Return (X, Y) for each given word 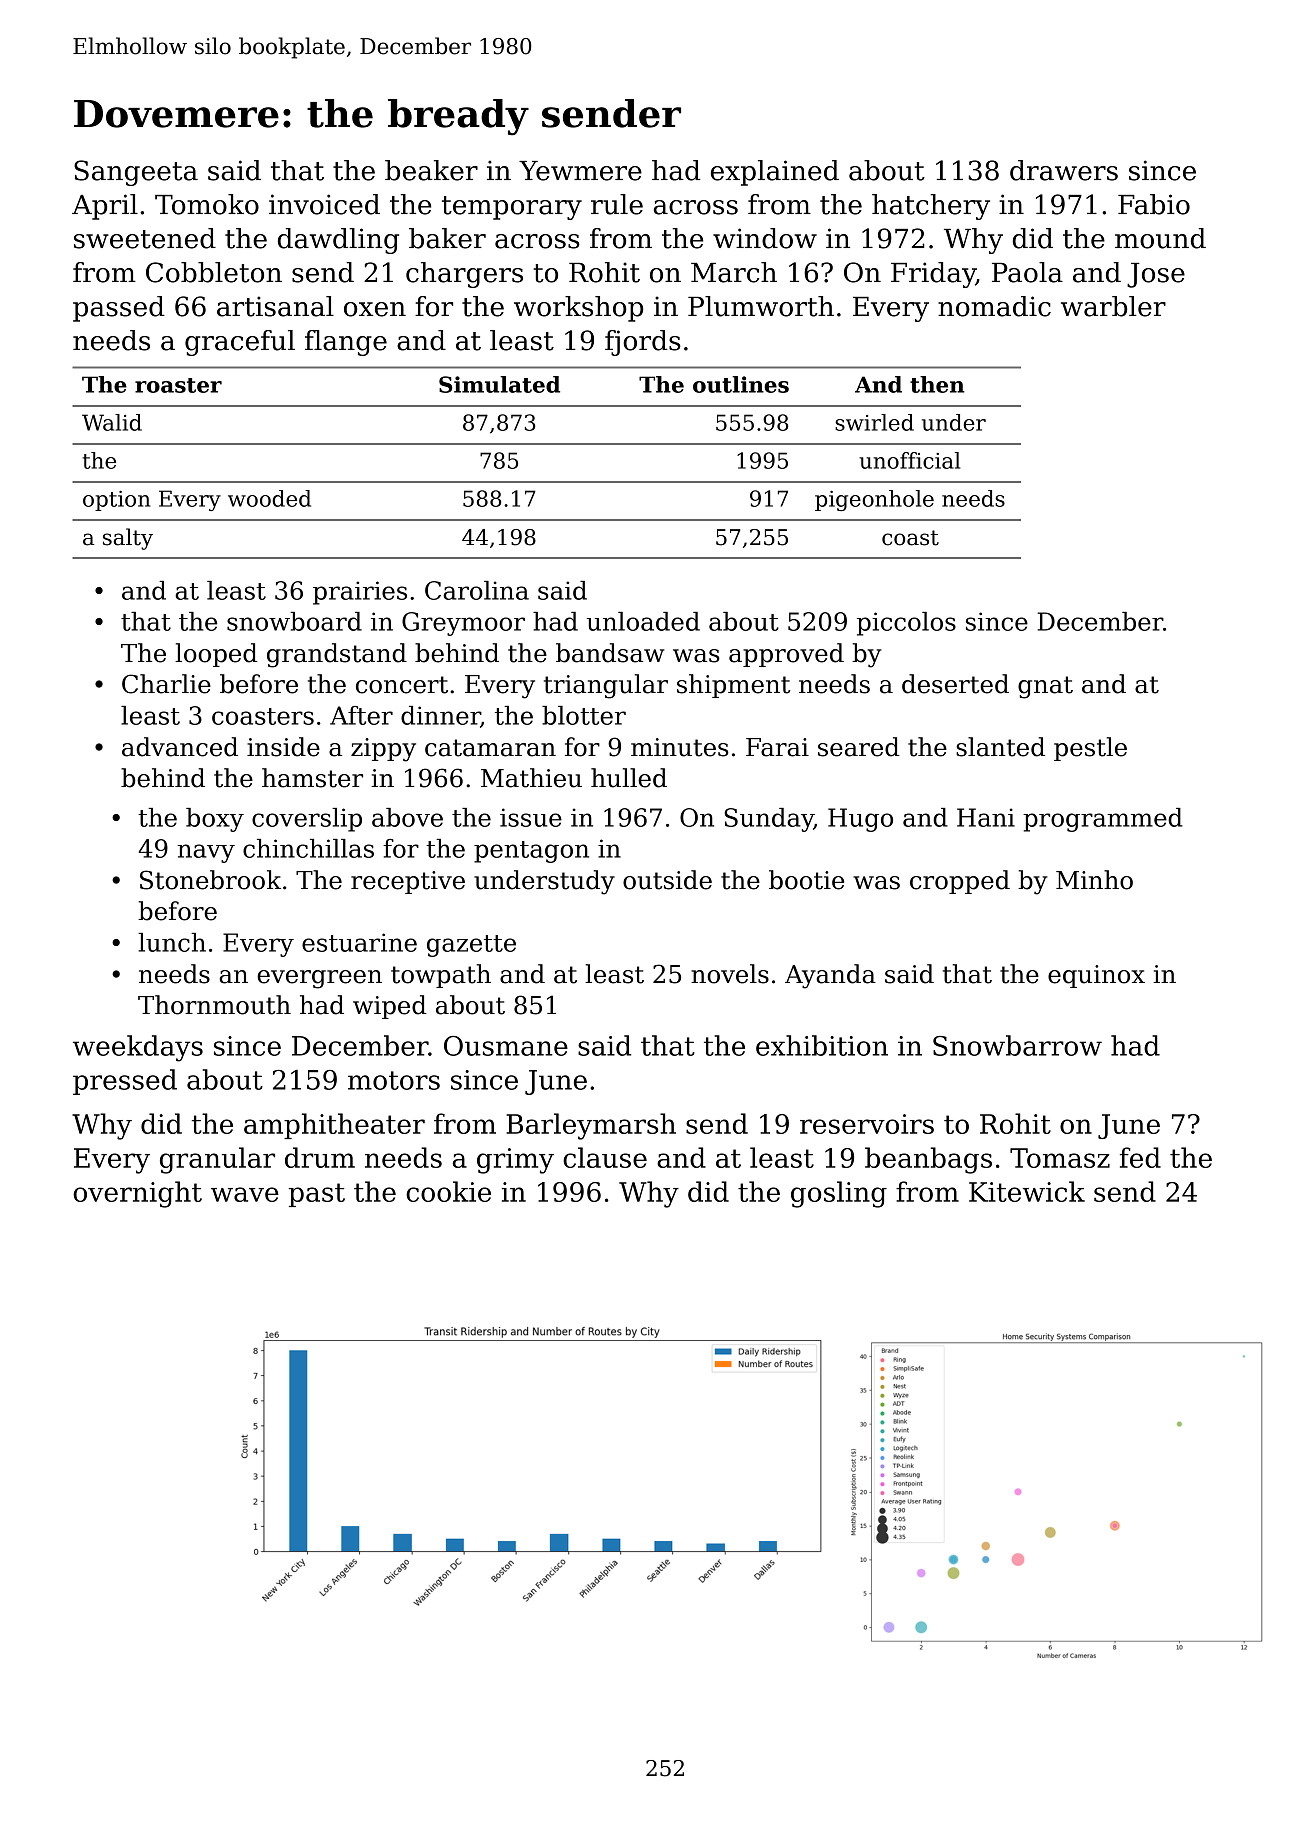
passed (119, 309)
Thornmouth (214, 1005)
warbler (1113, 306)
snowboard (294, 621)
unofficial (909, 460)
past (317, 1195)
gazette (471, 946)
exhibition (822, 1045)
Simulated (499, 384)
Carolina (477, 590)
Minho (1094, 880)
